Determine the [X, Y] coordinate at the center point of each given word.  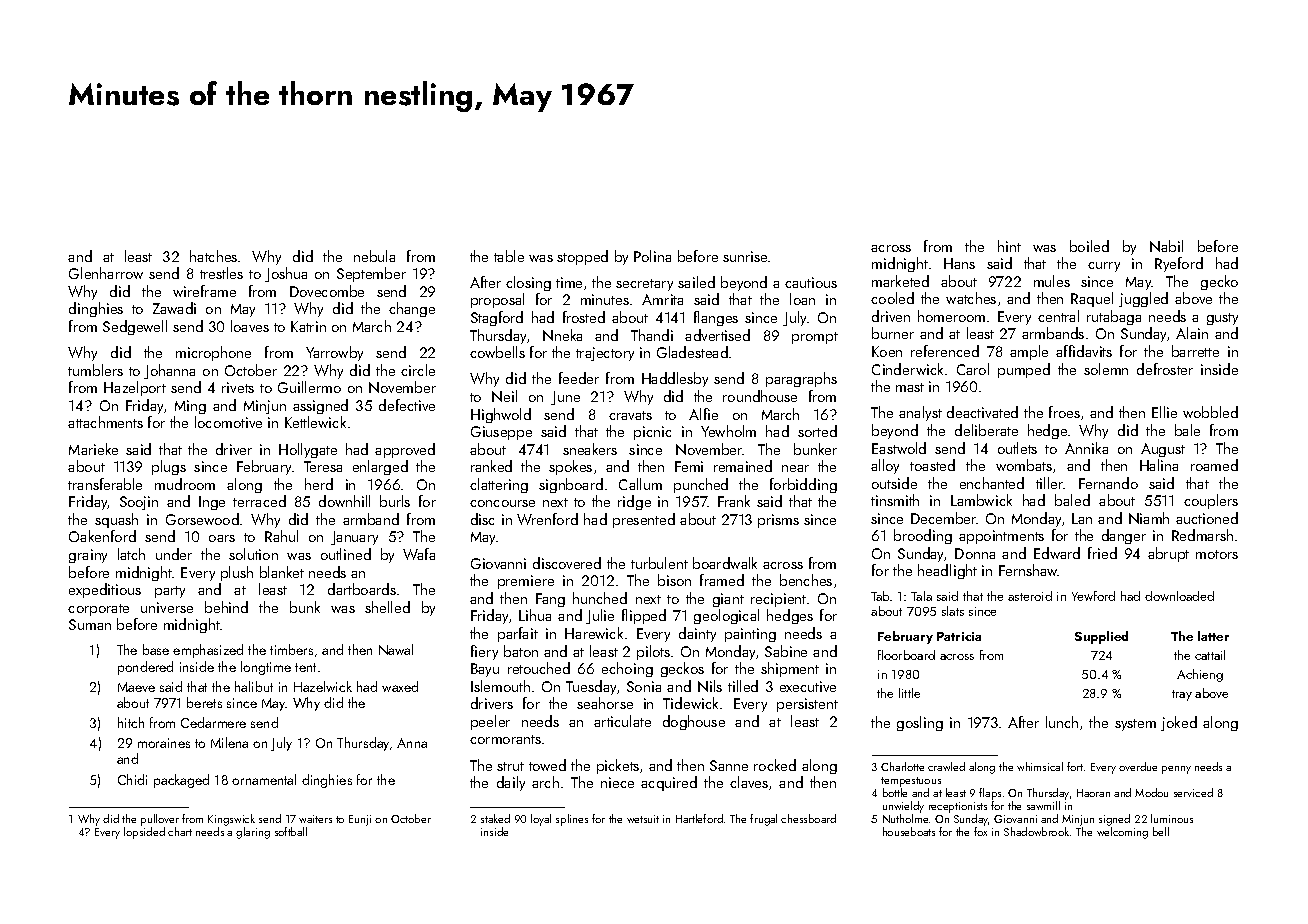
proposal [497, 300]
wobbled [1210, 412]
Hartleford [699, 818]
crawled [946, 766]
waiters [315, 819]
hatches [213, 256]
